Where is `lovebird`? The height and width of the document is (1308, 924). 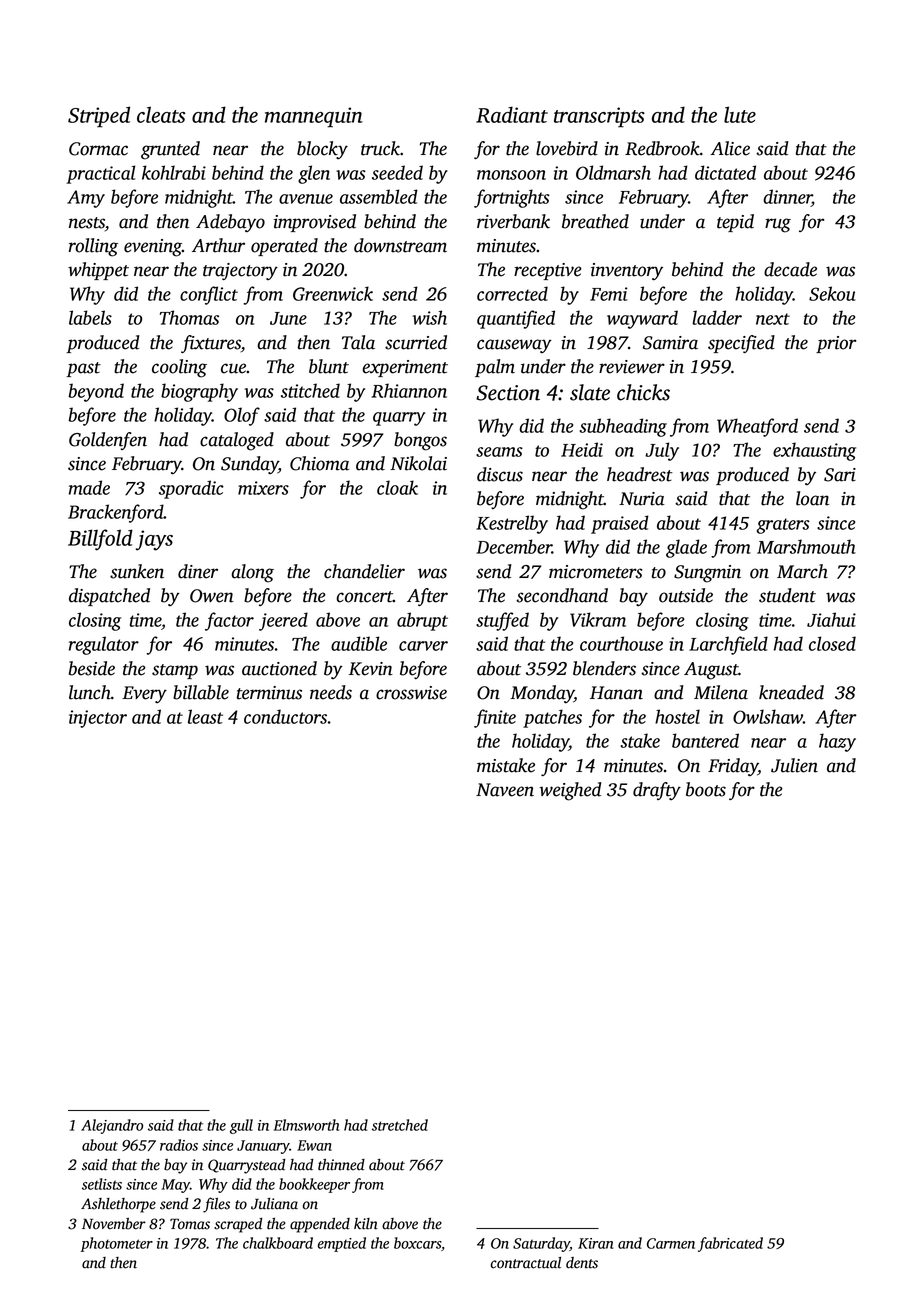
lovebird is located at coordinates (567, 148).
